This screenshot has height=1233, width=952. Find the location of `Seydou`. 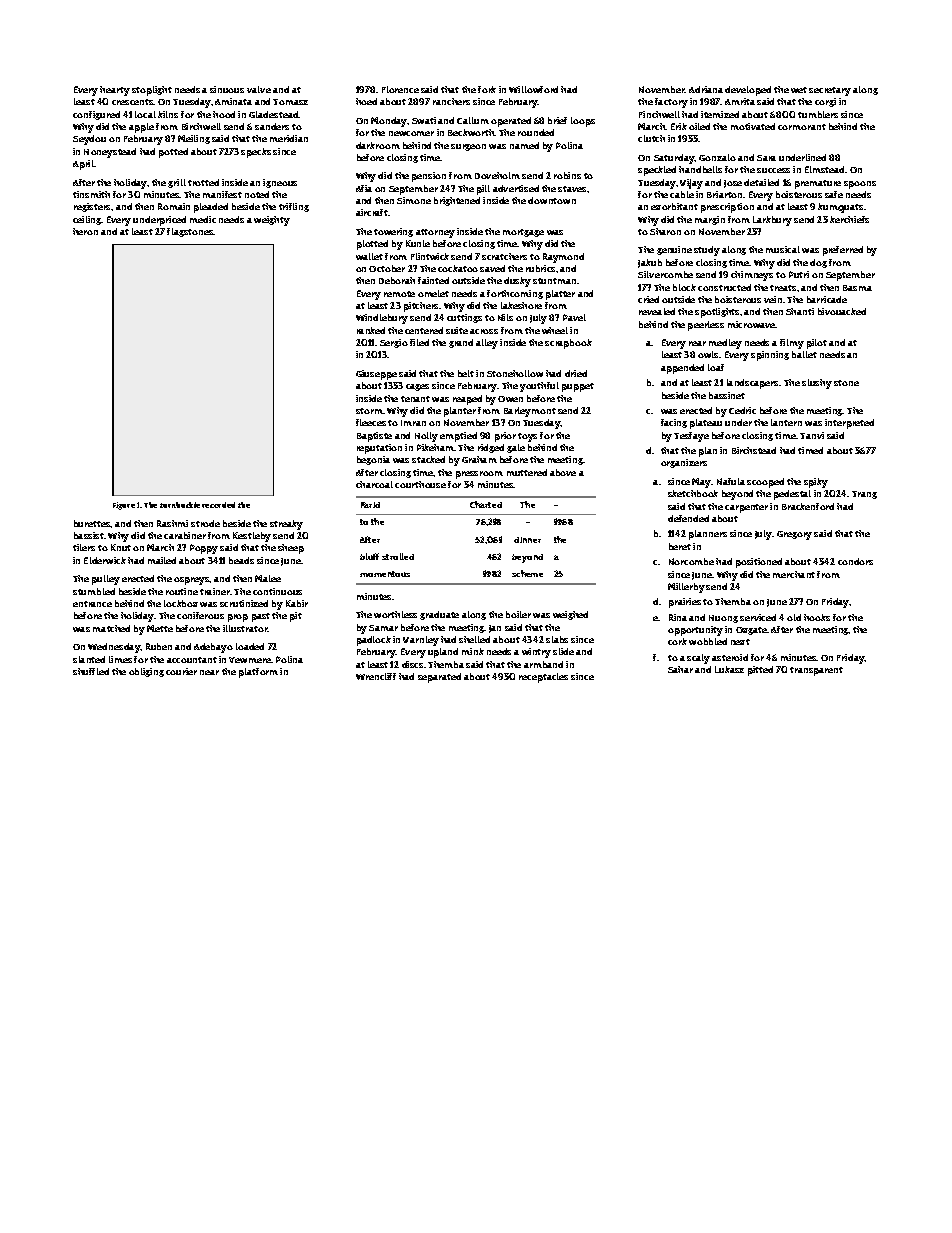

Seydou is located at coordinates (89, 140).
